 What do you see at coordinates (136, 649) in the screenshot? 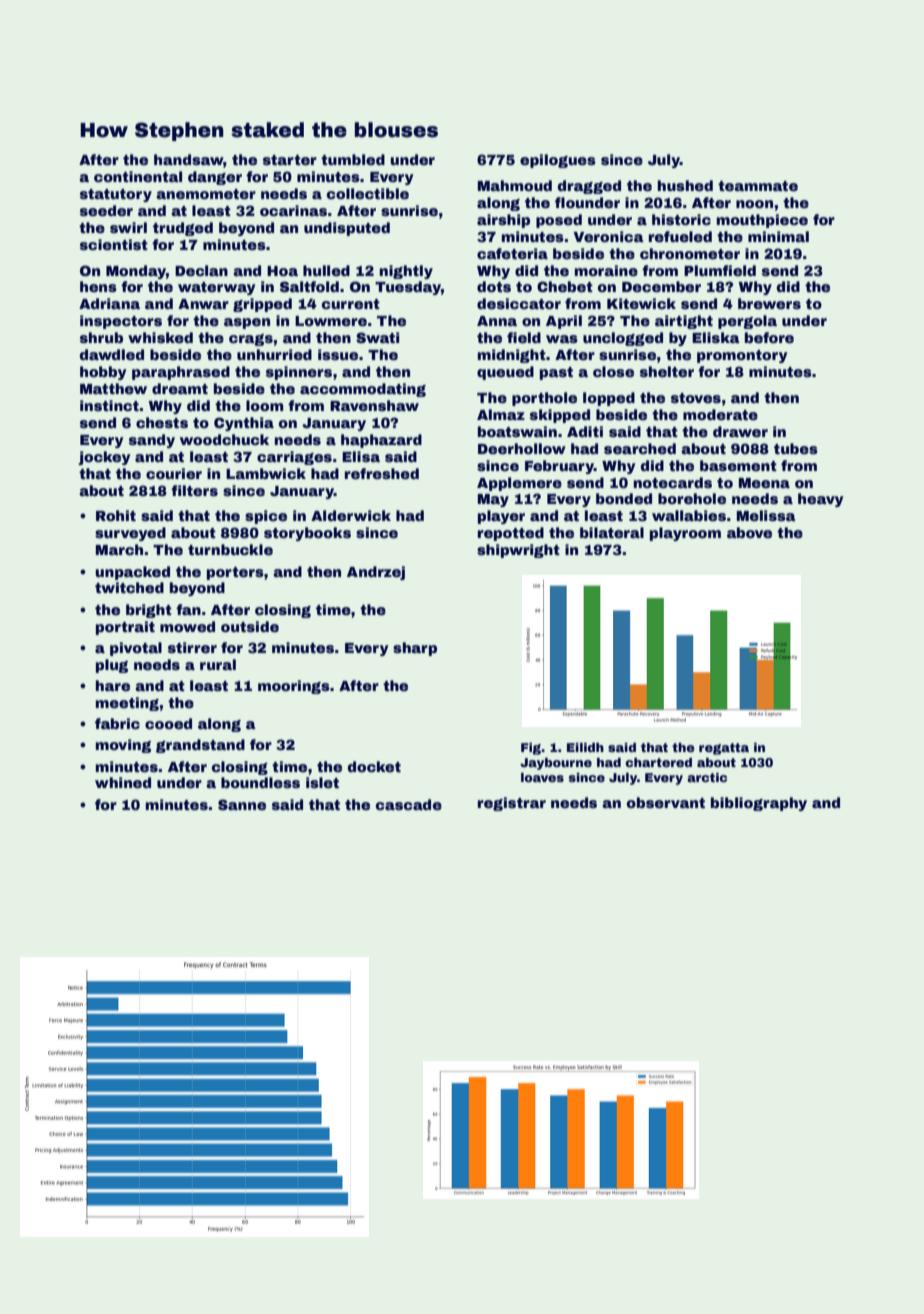
I see `pivotal` at bounding box center [136, 649].
